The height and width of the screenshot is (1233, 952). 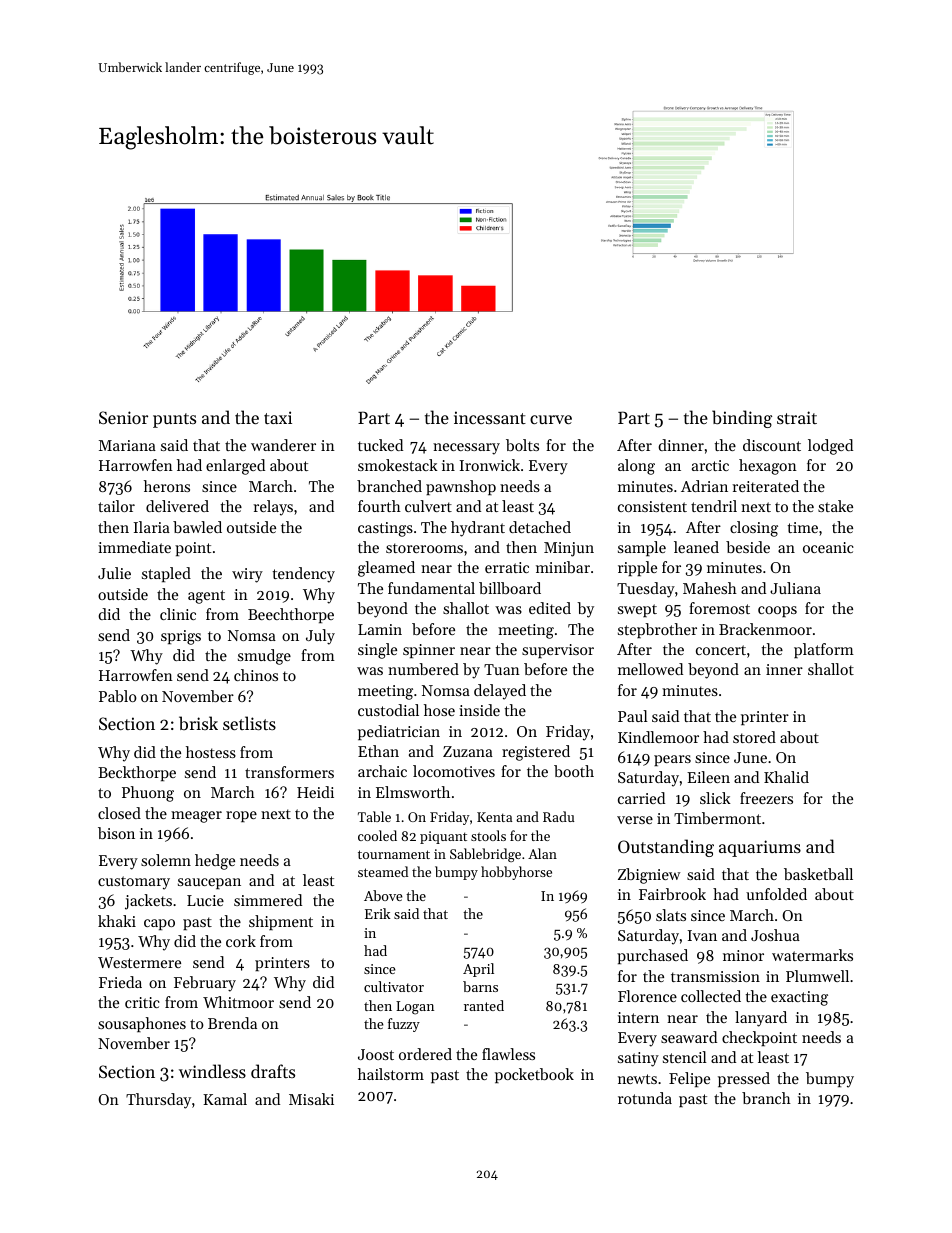 What do you see at coordinates (404, 1025) in the screenshot?
I see `fuzzy` at bounding box center [404, 1025].
